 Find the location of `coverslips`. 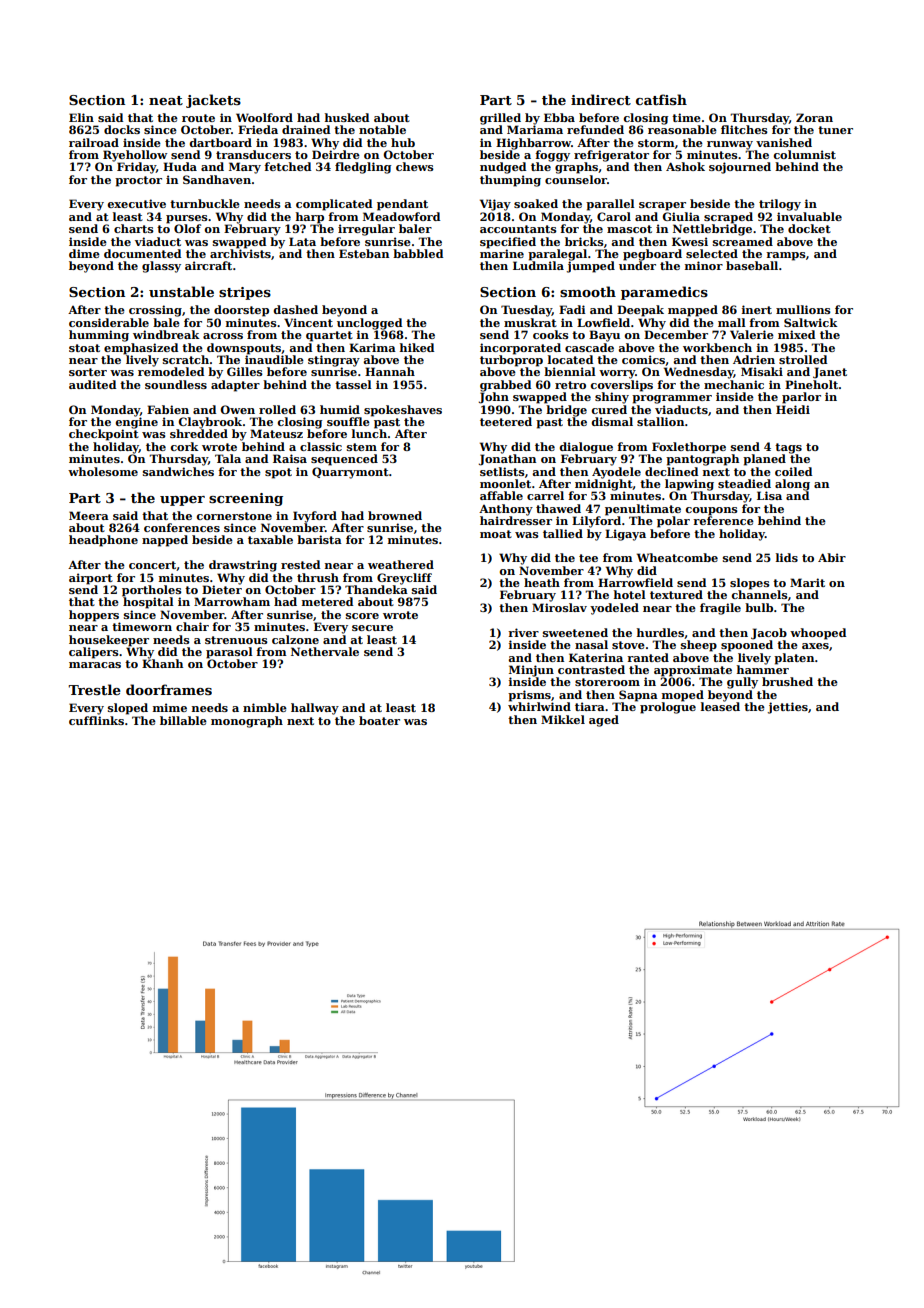

coverslips is located at coordinates (621, 386).
